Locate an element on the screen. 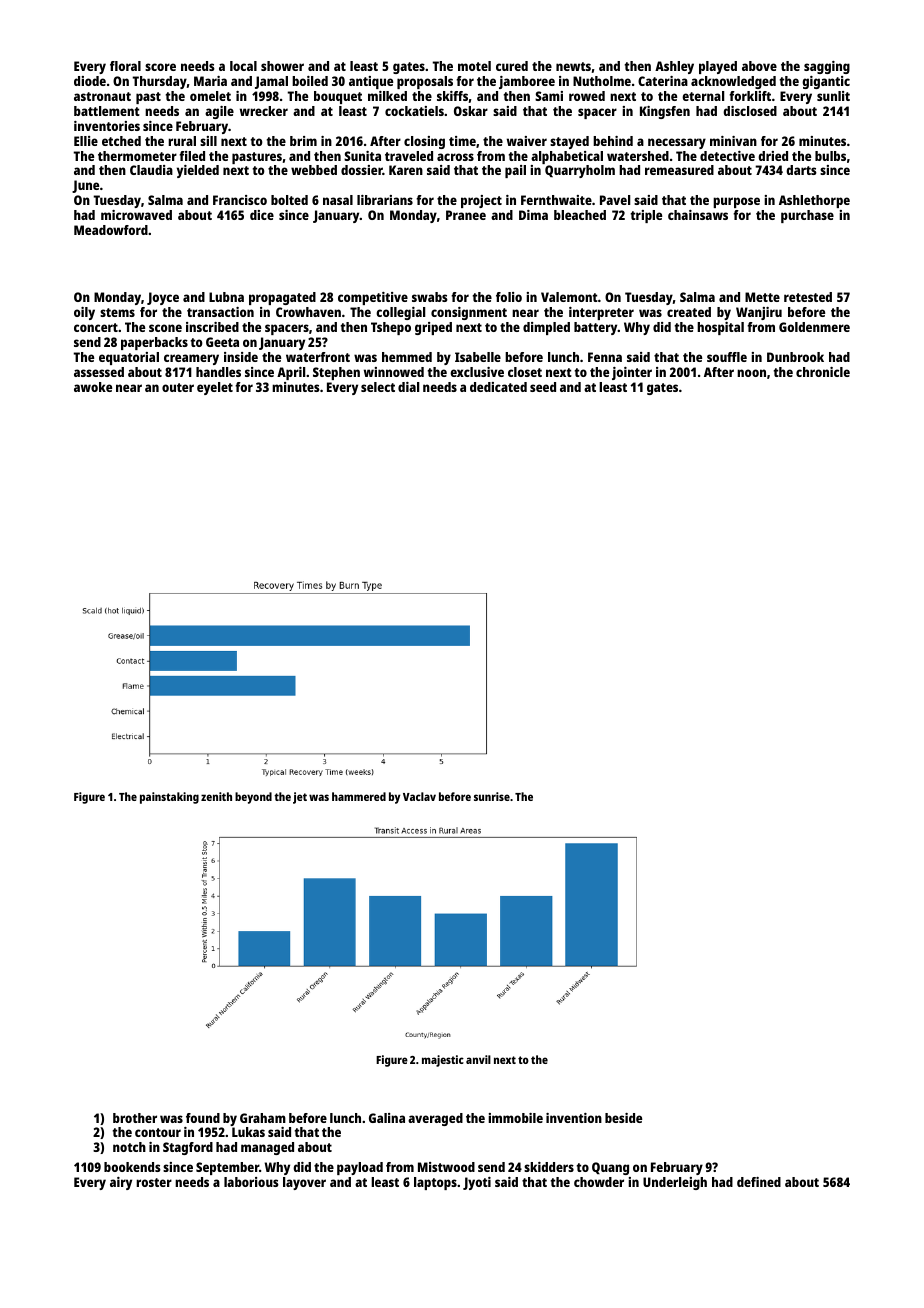 This screenshot has width=924, height=1308. painstaking is located at coordinates (169, 798).
